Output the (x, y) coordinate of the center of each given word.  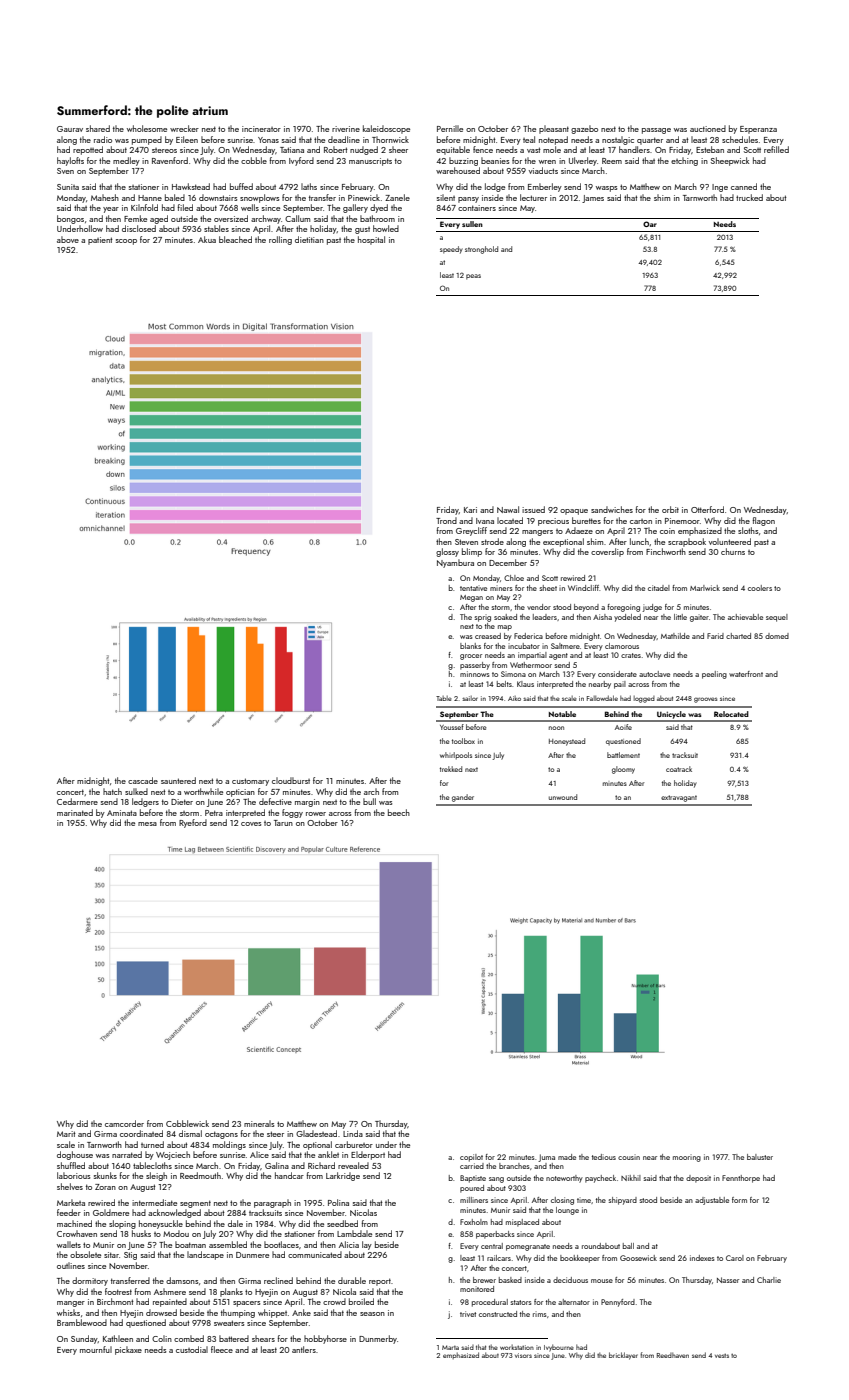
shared (98, 128)
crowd (334, 1301)
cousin (629, 1157)
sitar (111, 1255)
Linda (353, 1133)
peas (473, 277)
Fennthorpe (741, 1179)
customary (250, 782)
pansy (468, 200)
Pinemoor (682, 521)
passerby (475, 666)
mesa (147, 824)
